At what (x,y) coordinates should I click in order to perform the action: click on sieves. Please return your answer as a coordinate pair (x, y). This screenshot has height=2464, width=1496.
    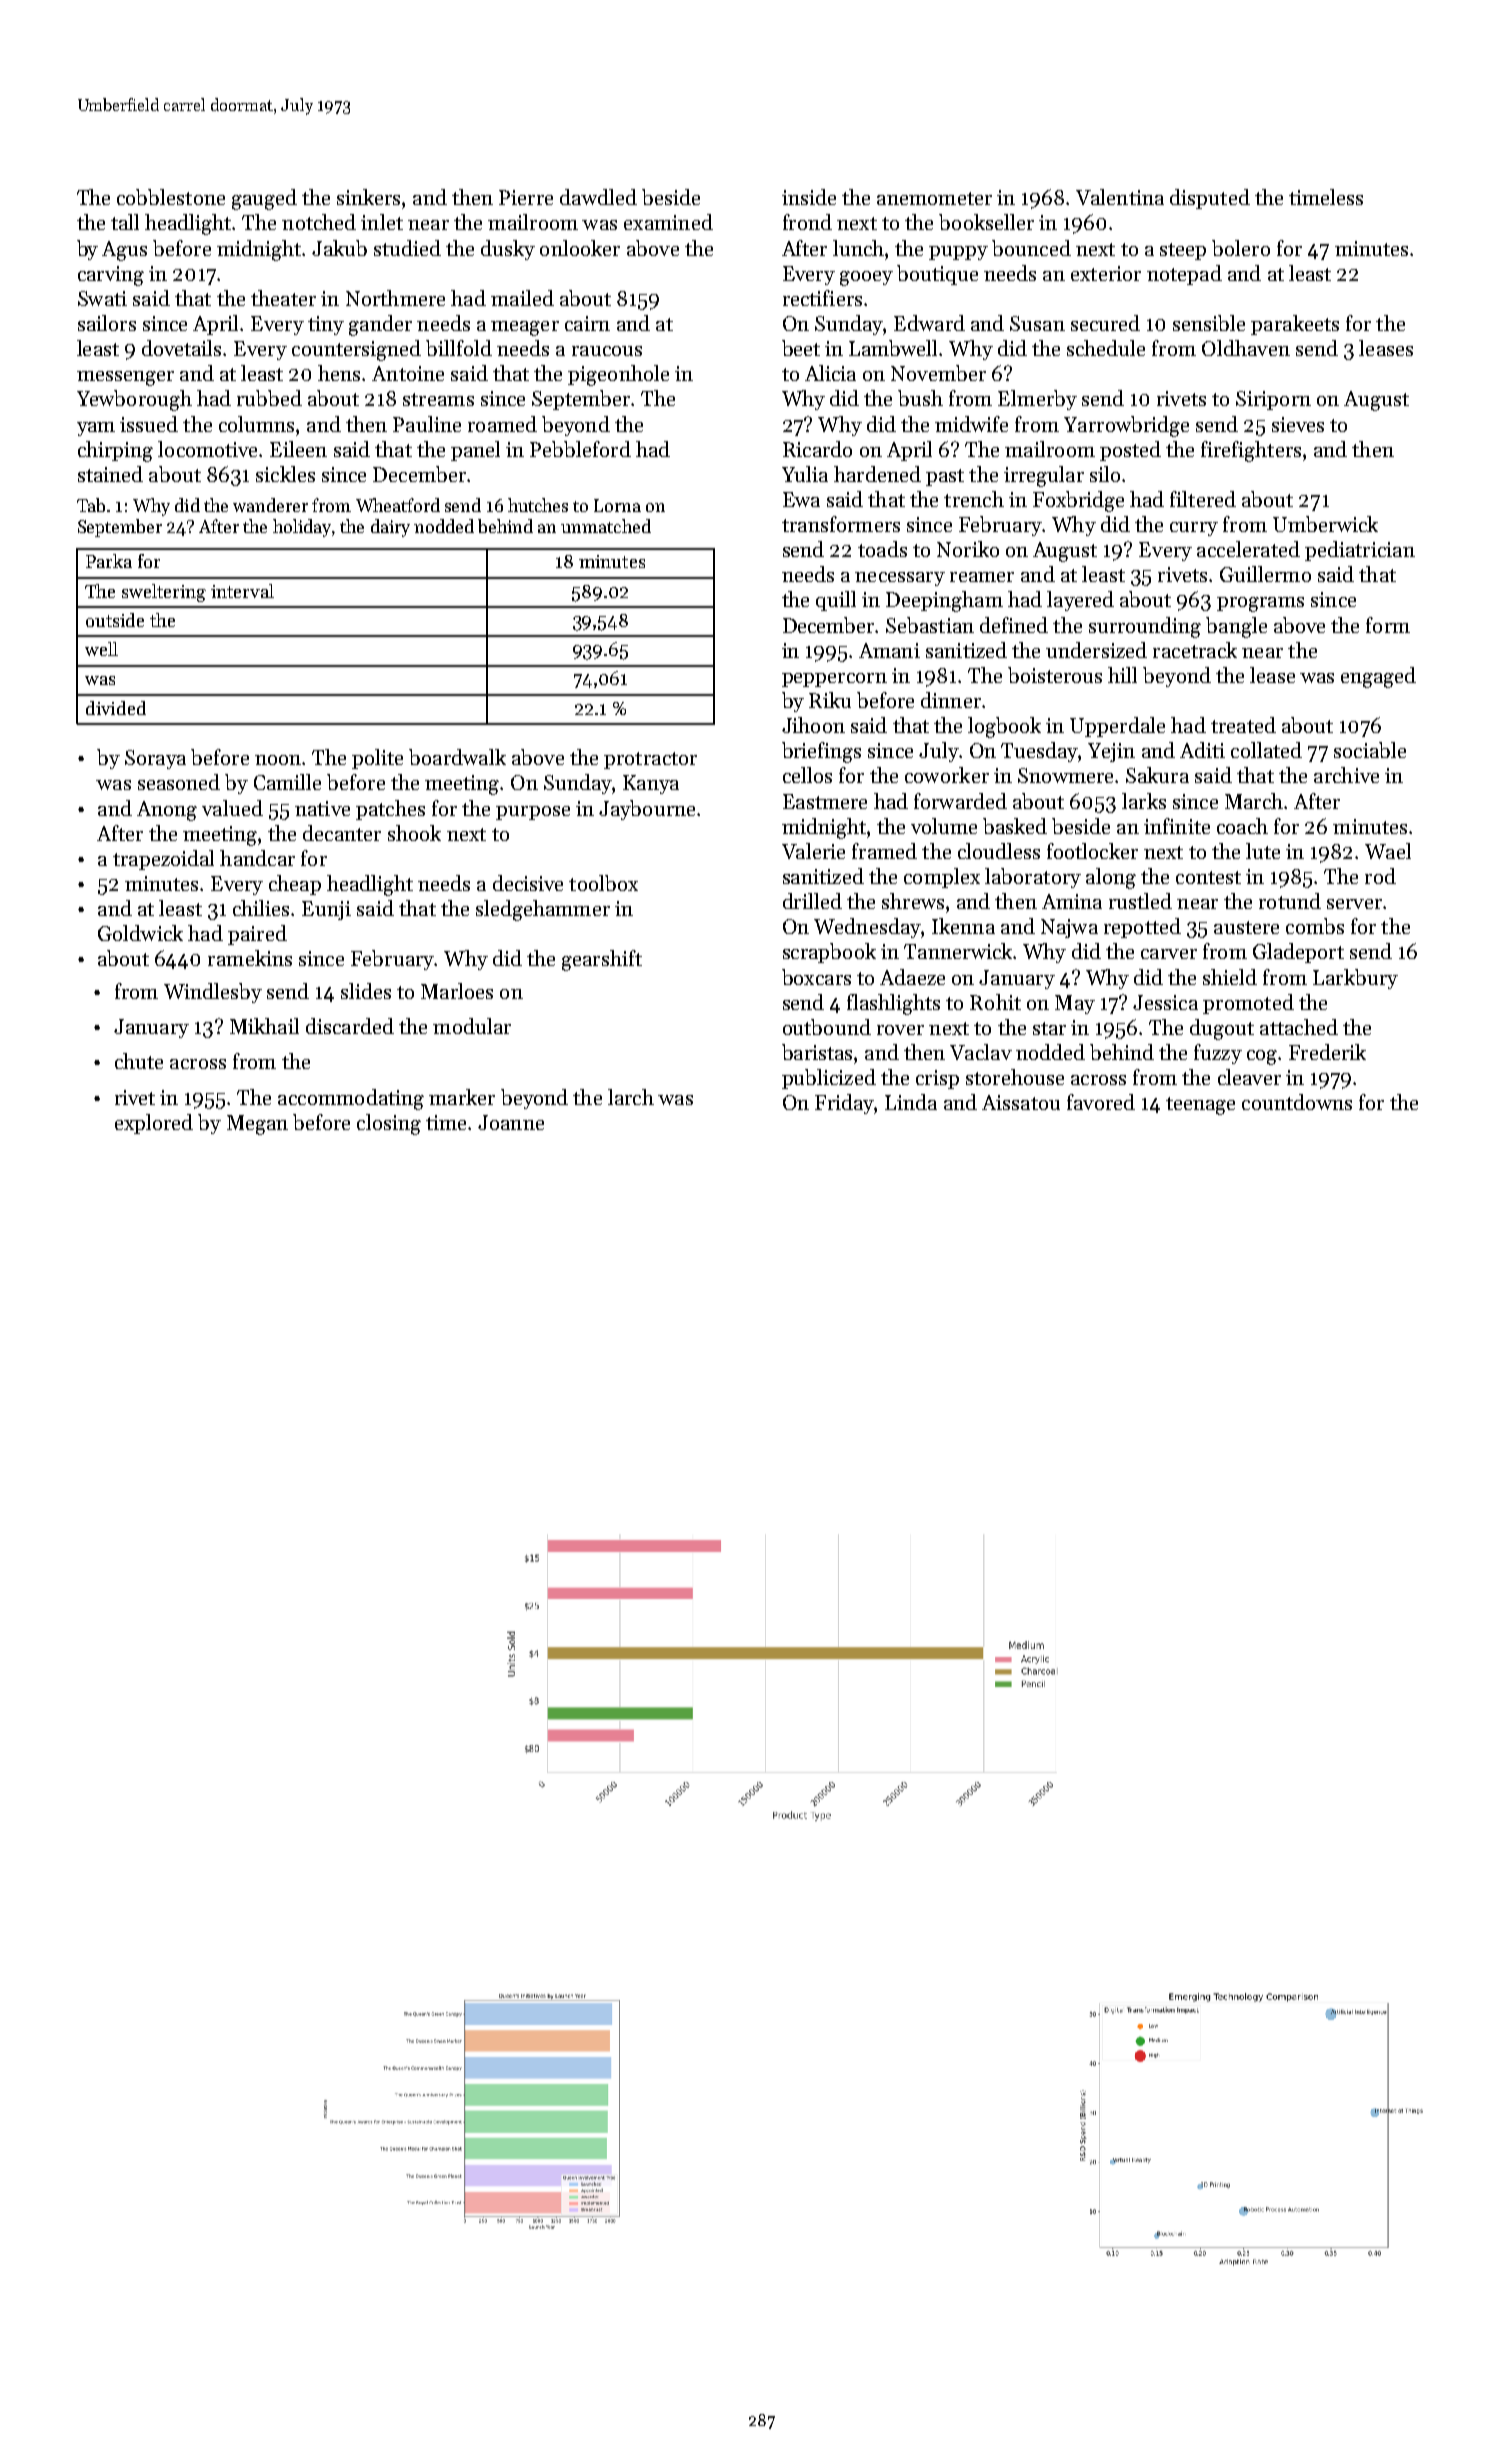
    Looking at the image, I should click on (1298, 424).
